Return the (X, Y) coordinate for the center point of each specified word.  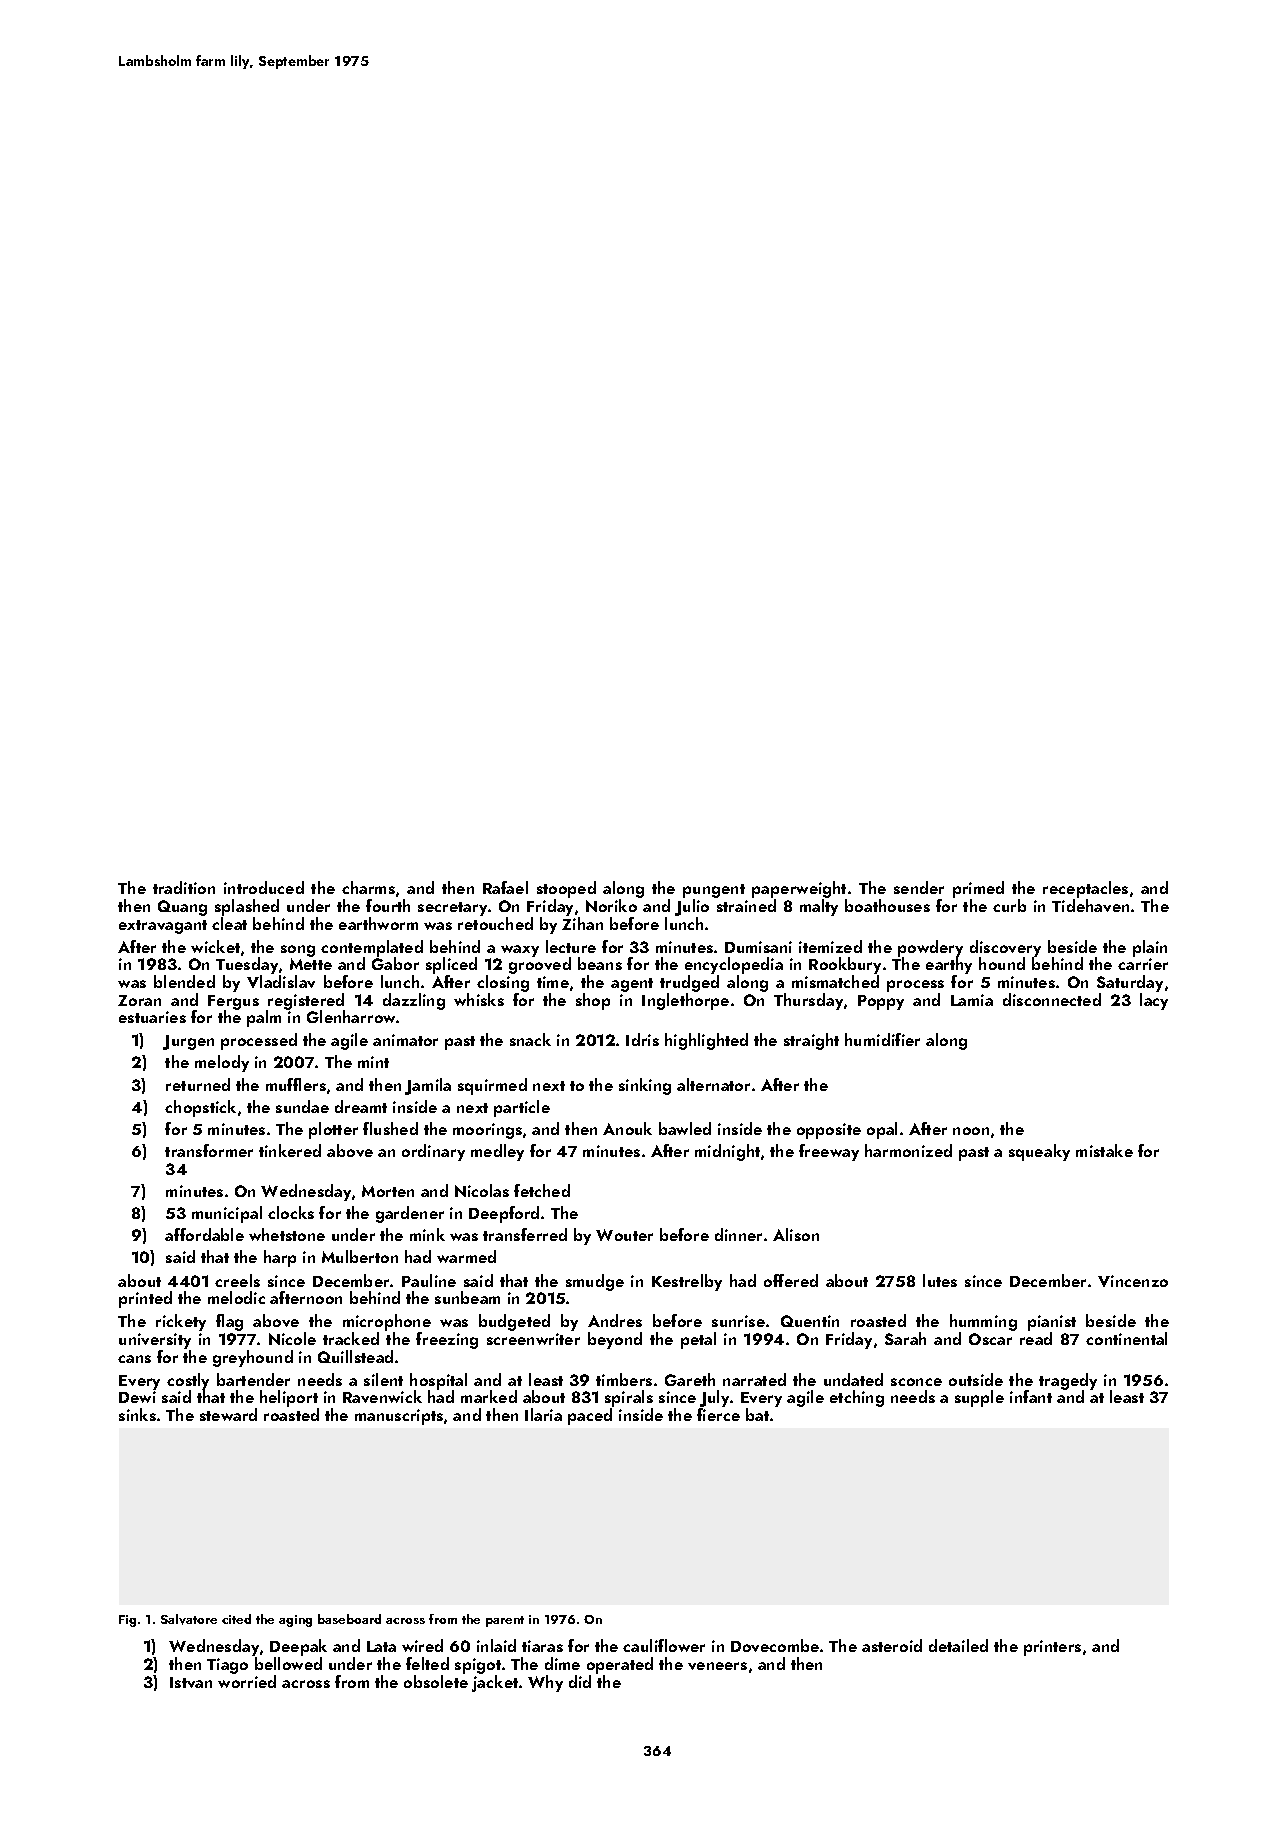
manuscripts (399, 1417)
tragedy (1068, 1382)
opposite (829, 1131)
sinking (645, 1086)
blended (184, 981)
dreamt (361, 1106)
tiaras (542, 1646)
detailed (958, 1645)
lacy (1154, 1001)
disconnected (1052, 999)
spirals (629, 1398)
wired (422, 1645)
